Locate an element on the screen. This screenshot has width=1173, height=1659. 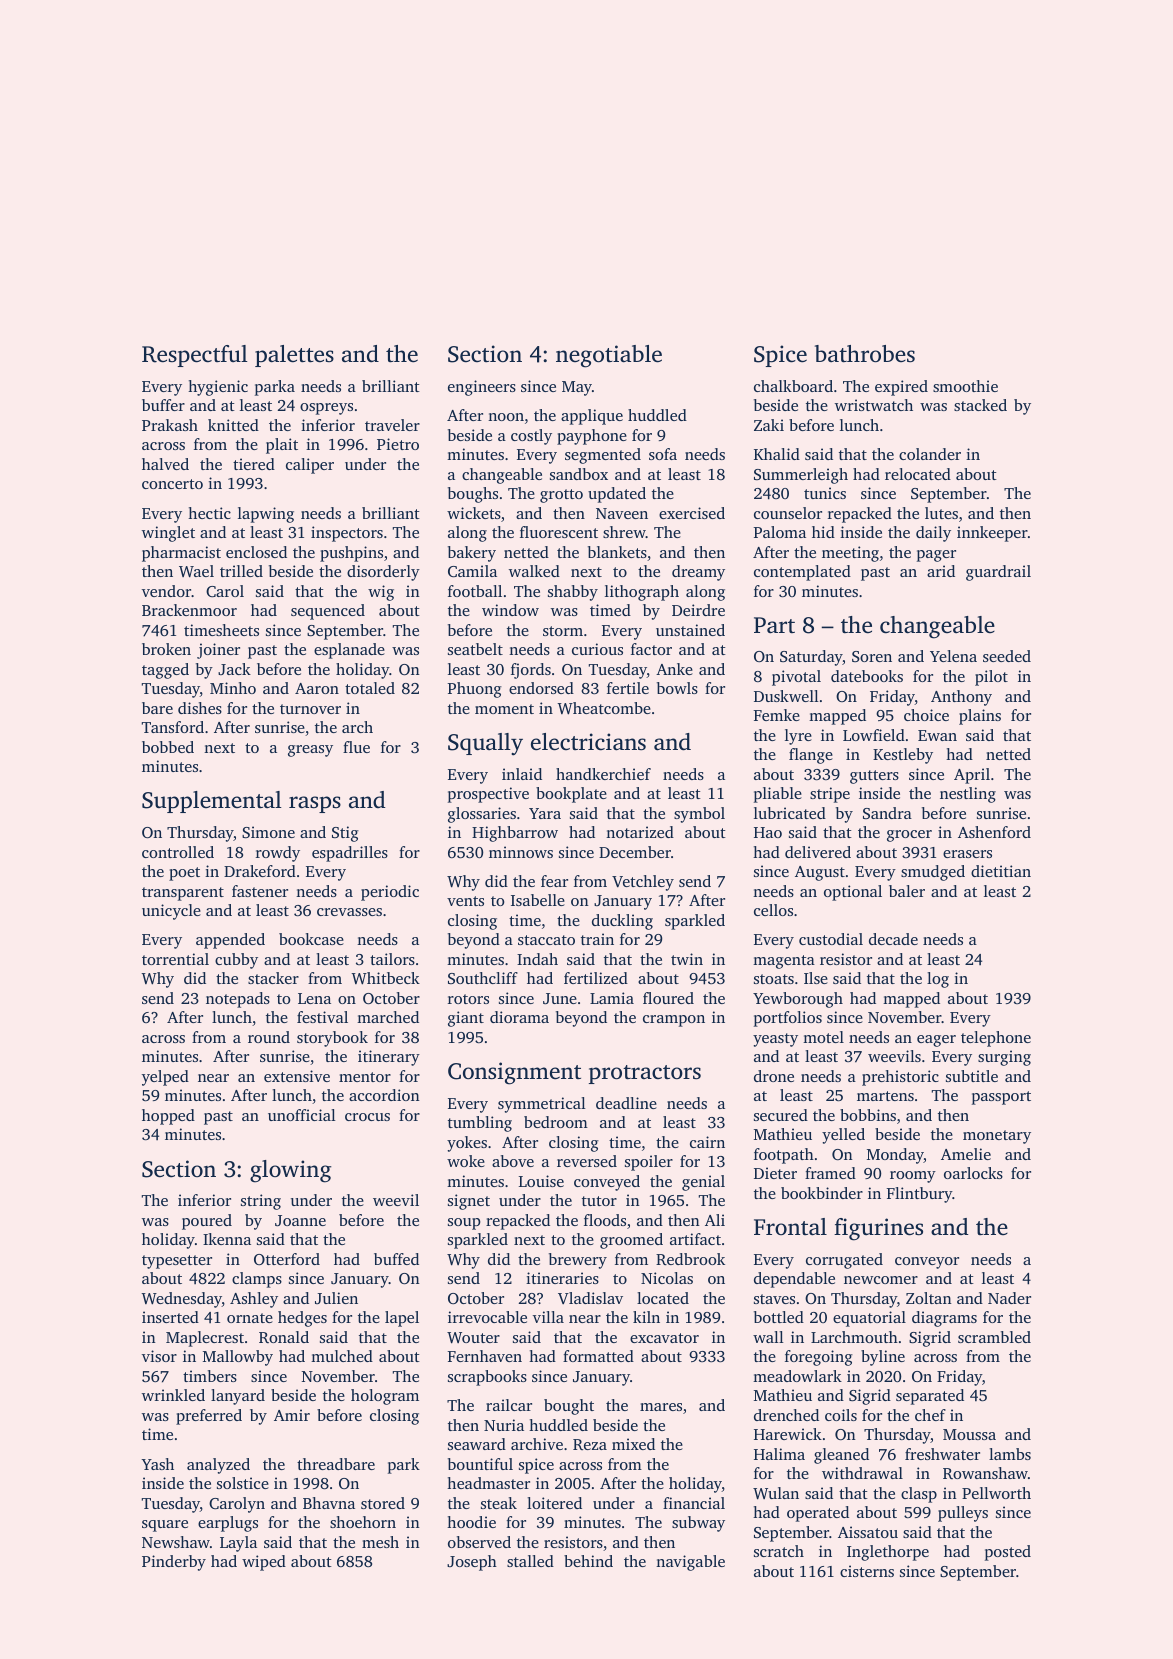
Yewborough is located at coordinates (798, 1000).
